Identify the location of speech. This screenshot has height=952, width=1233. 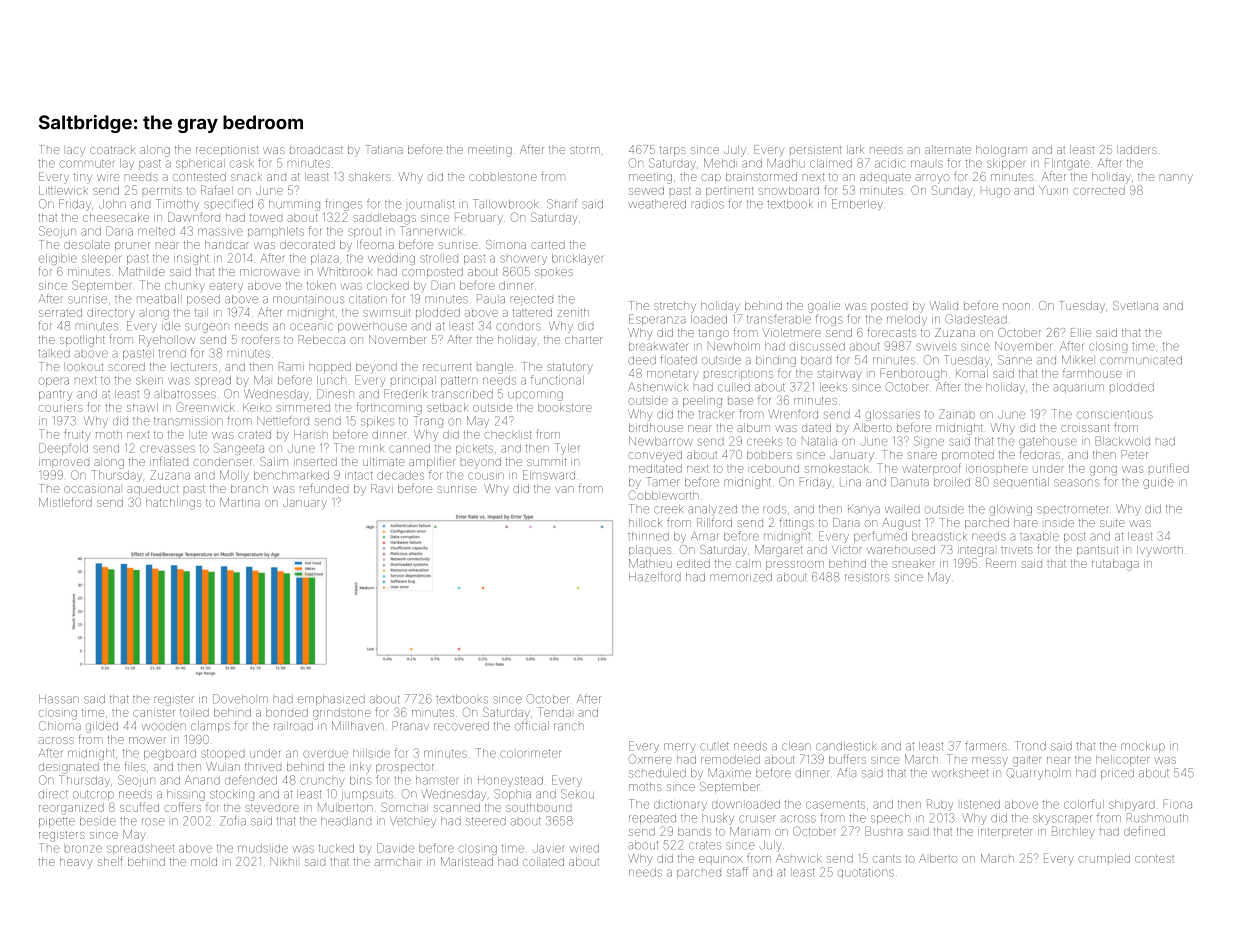
(890, 819).
